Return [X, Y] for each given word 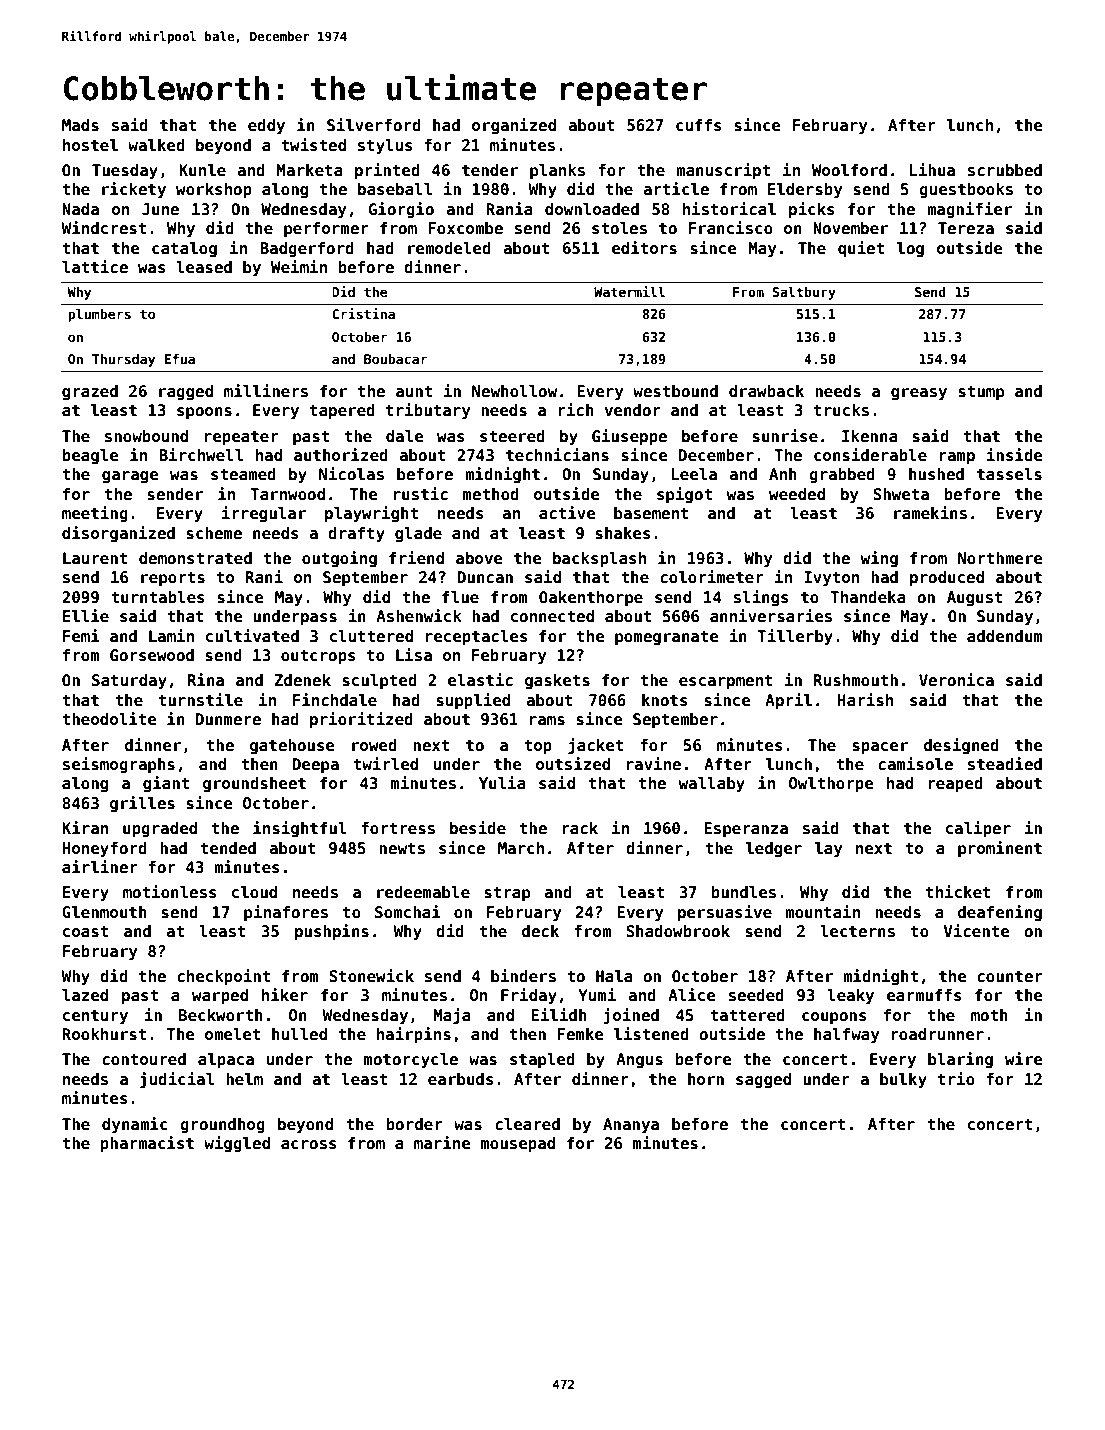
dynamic [135, 1125]
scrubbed [1005, 170]
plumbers [99, 315]
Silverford [374, 125]
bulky [903, 1080]
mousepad [518, 1144]
